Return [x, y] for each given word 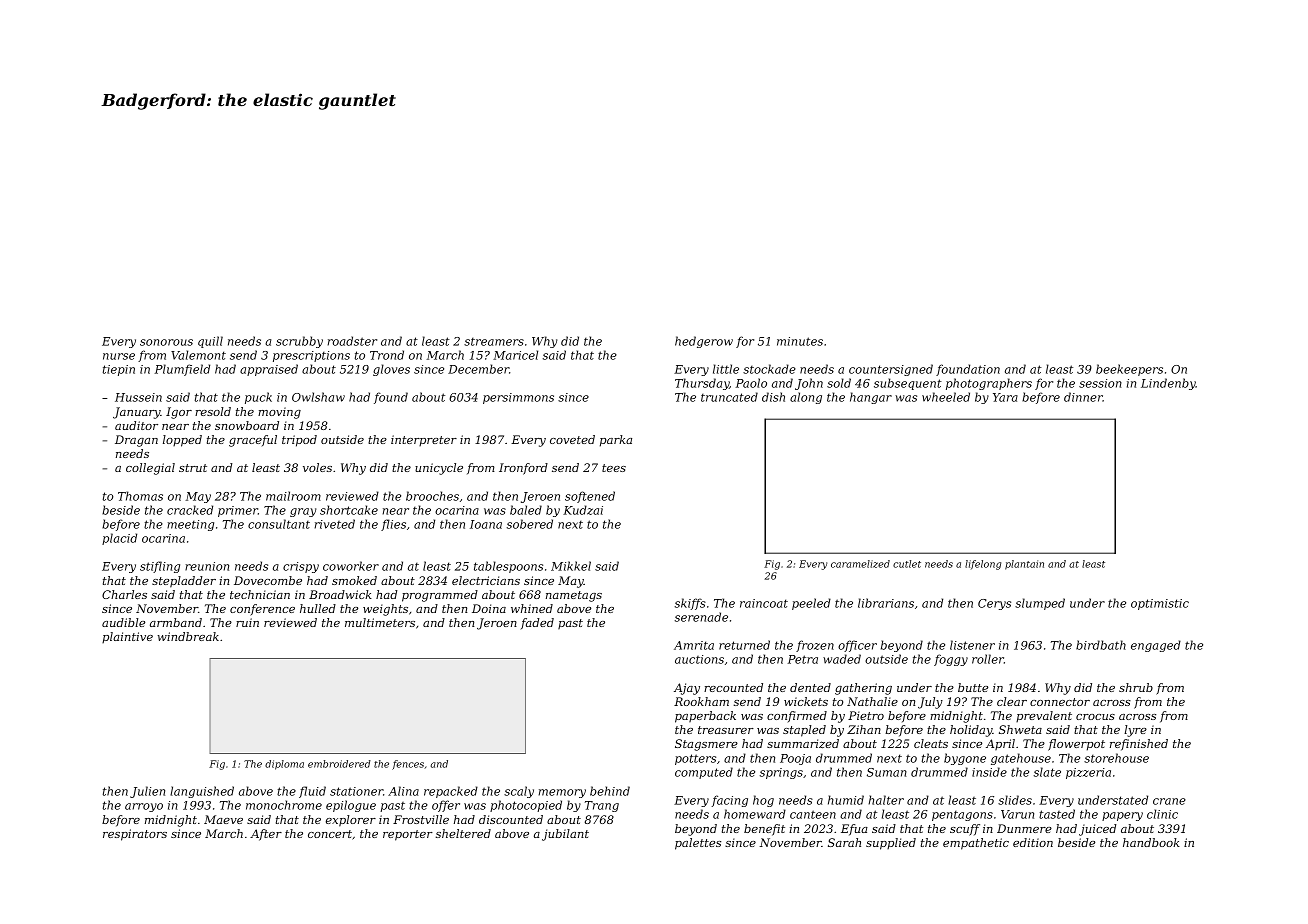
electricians [486, 580]
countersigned [891, 370]
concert [330, 834]
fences [408, 765]
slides [1015, 800]
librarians [886, 603]
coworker [351, 566]
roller [988, 659]
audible [123, 622]
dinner [1083, 397]
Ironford [523, 469]
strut [193, 468]
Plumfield [182, 370]
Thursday [702, 384]
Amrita [694, 645]
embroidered [339, 764]
